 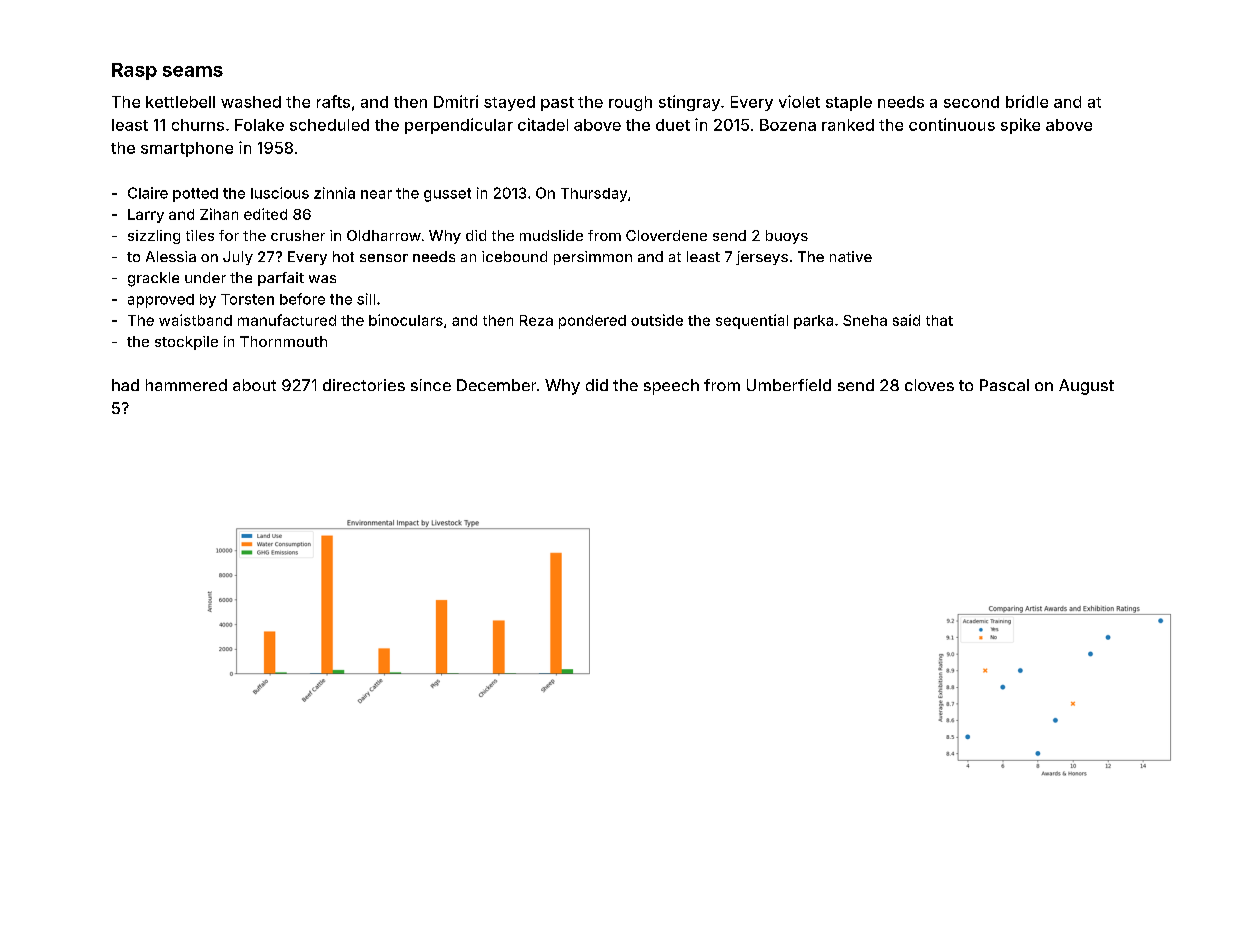 What do you see at coordinates (657, 320) in the document?
I see `outside` at bounding box center [657, 320].
